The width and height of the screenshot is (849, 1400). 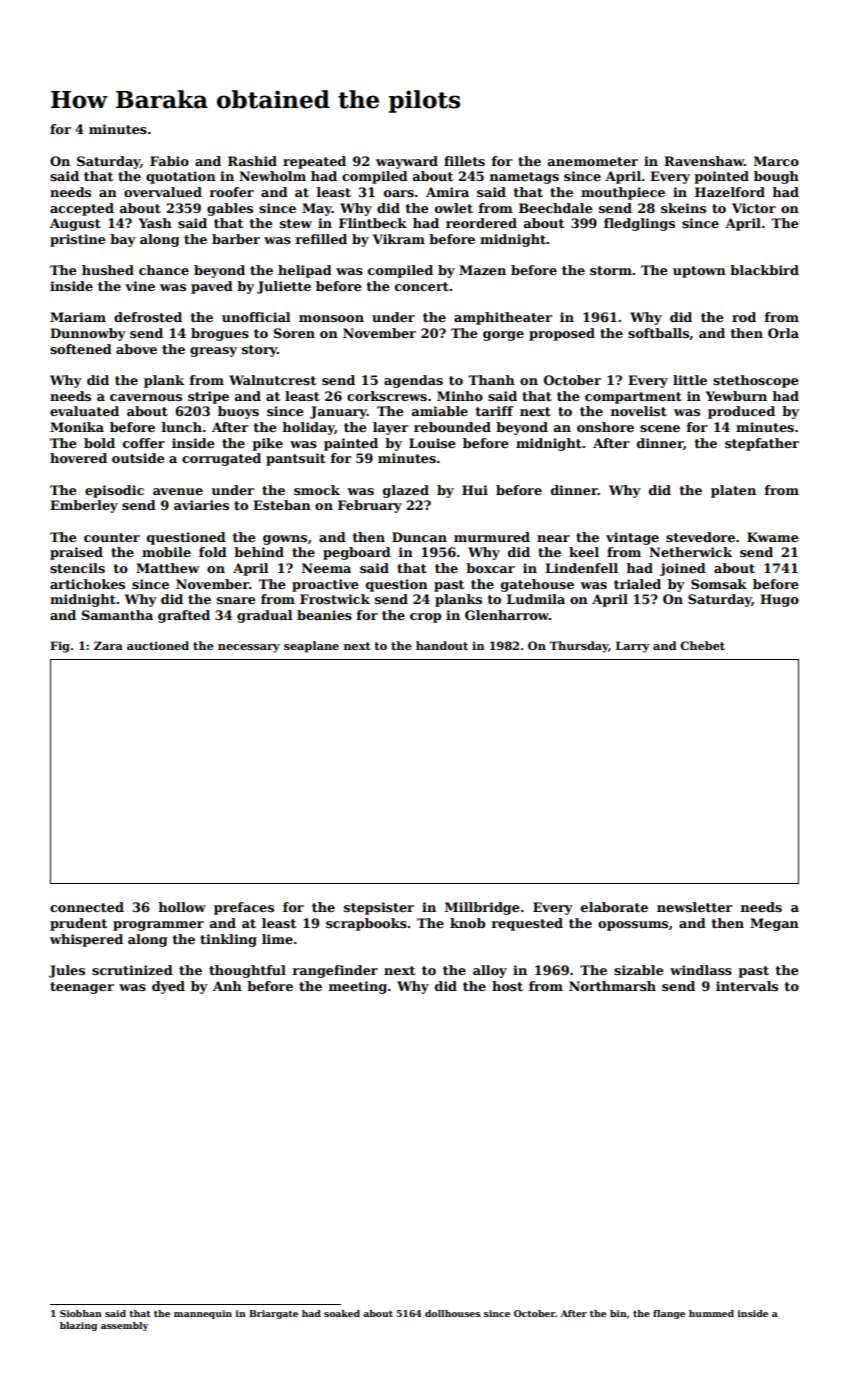 I want to click on knob, so click(x=467, y=923).
